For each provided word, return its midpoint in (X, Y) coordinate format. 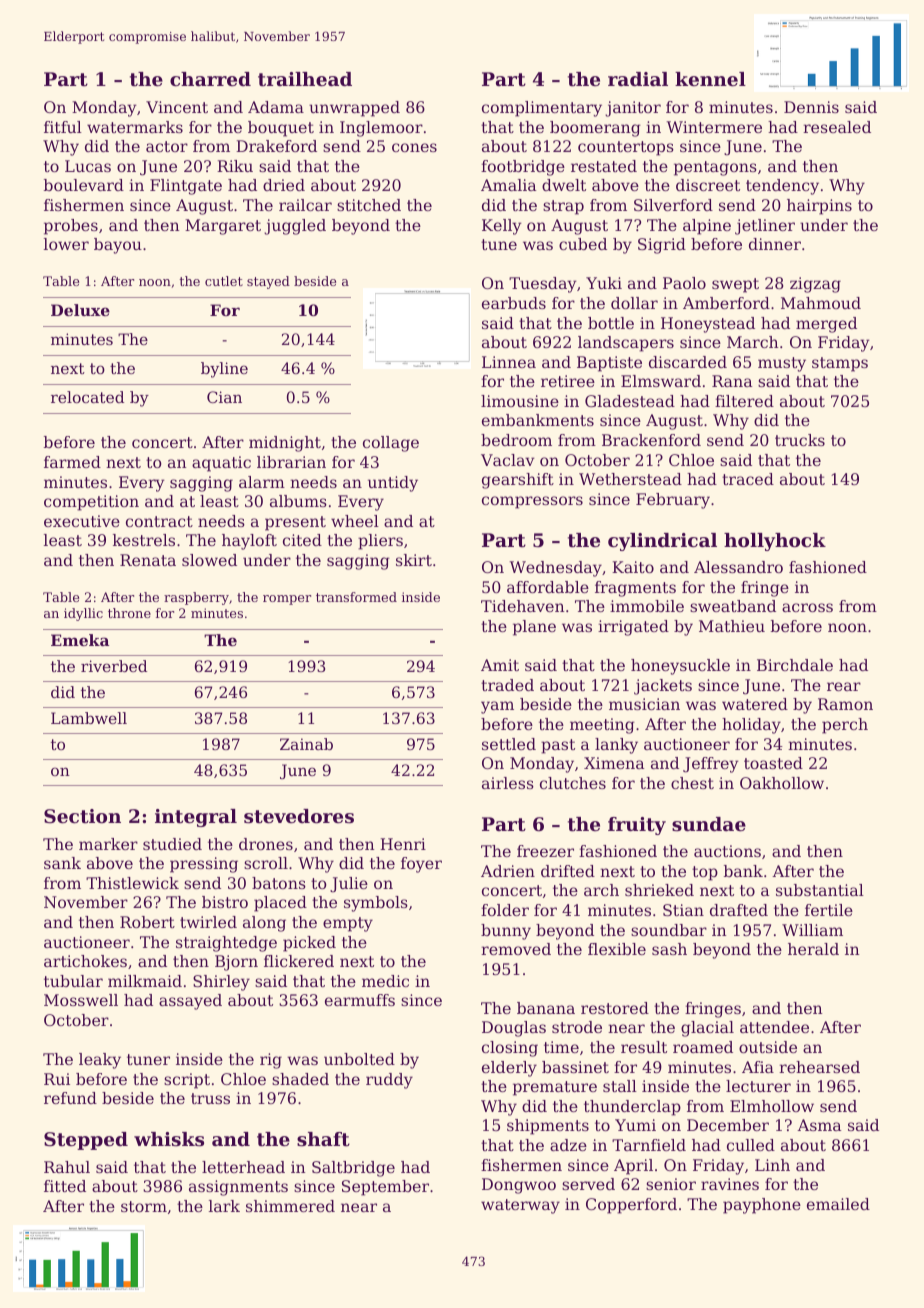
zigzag (815, 285)
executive (82, 521)
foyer (421, 865)
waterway (520, 1206)
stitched (369, 205)
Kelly (502, 227)
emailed (838, 1204)
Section (82, 816)
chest (692, 783)
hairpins (819, 207)
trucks (800, 440)
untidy (393, 484)
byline (224, 370)
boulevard (84, 185)
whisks (169, 1139)
